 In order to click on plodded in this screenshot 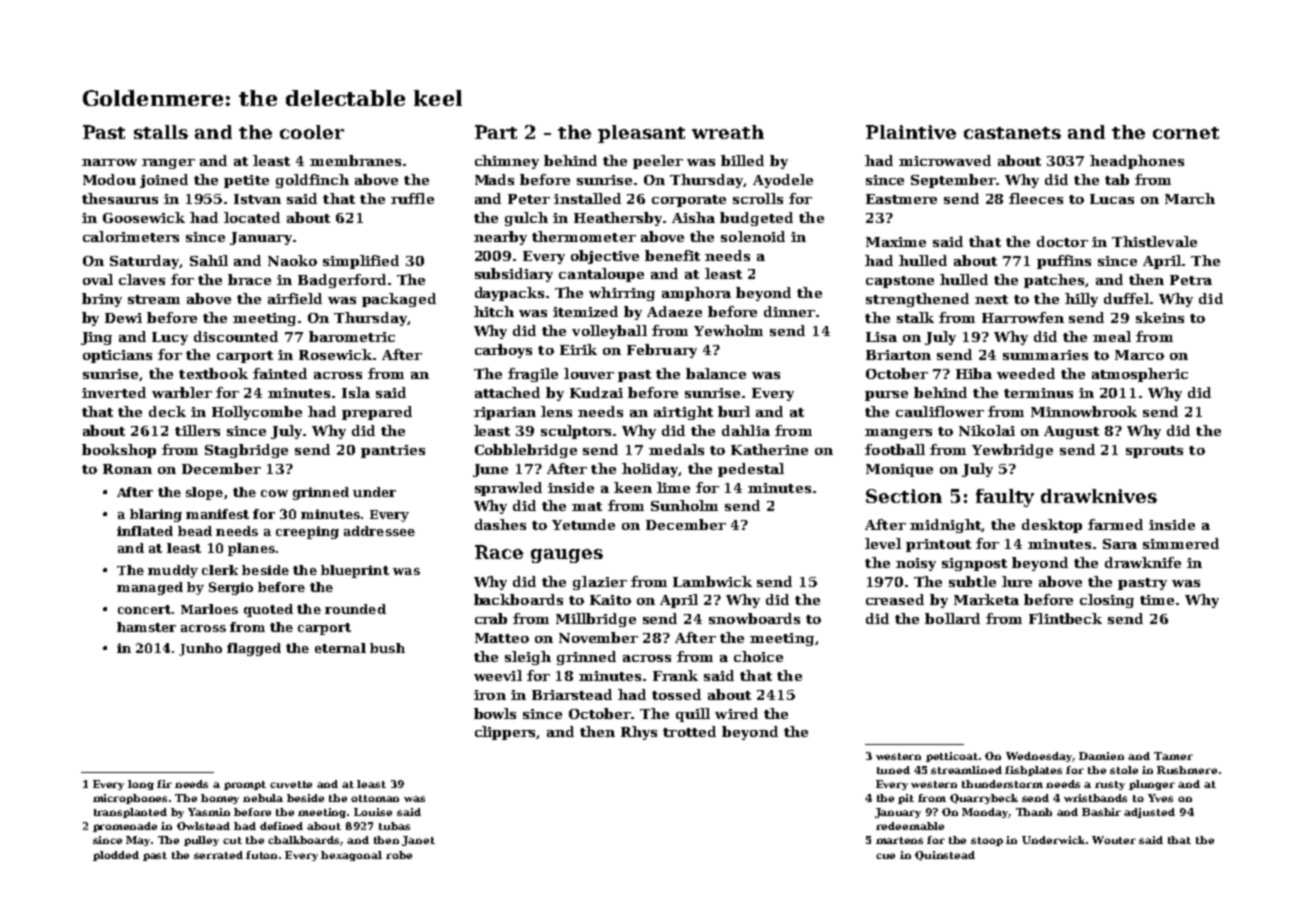, I will do `click(116, 856)`.
